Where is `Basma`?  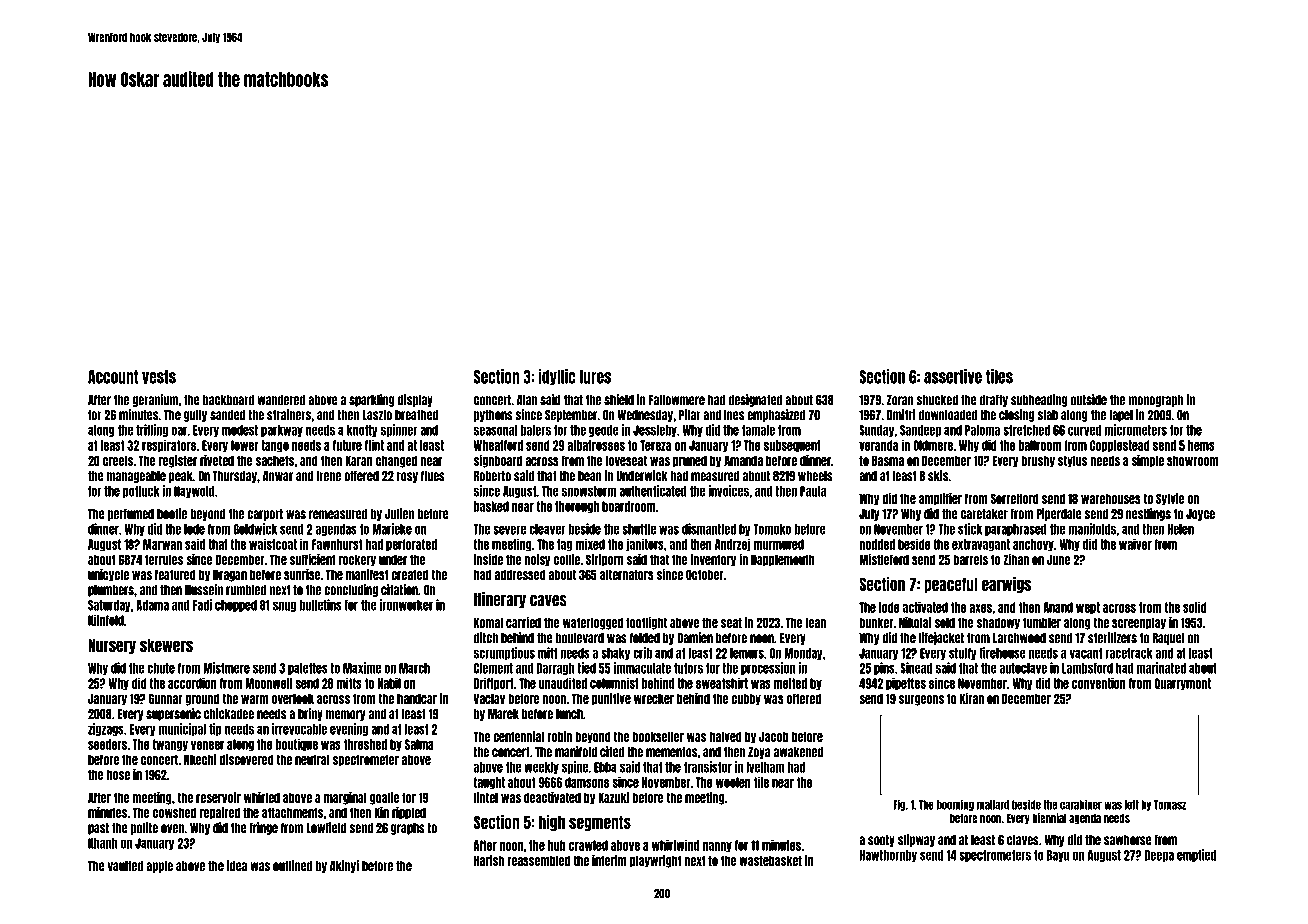
Basma is located at coordinates (888, 460).
